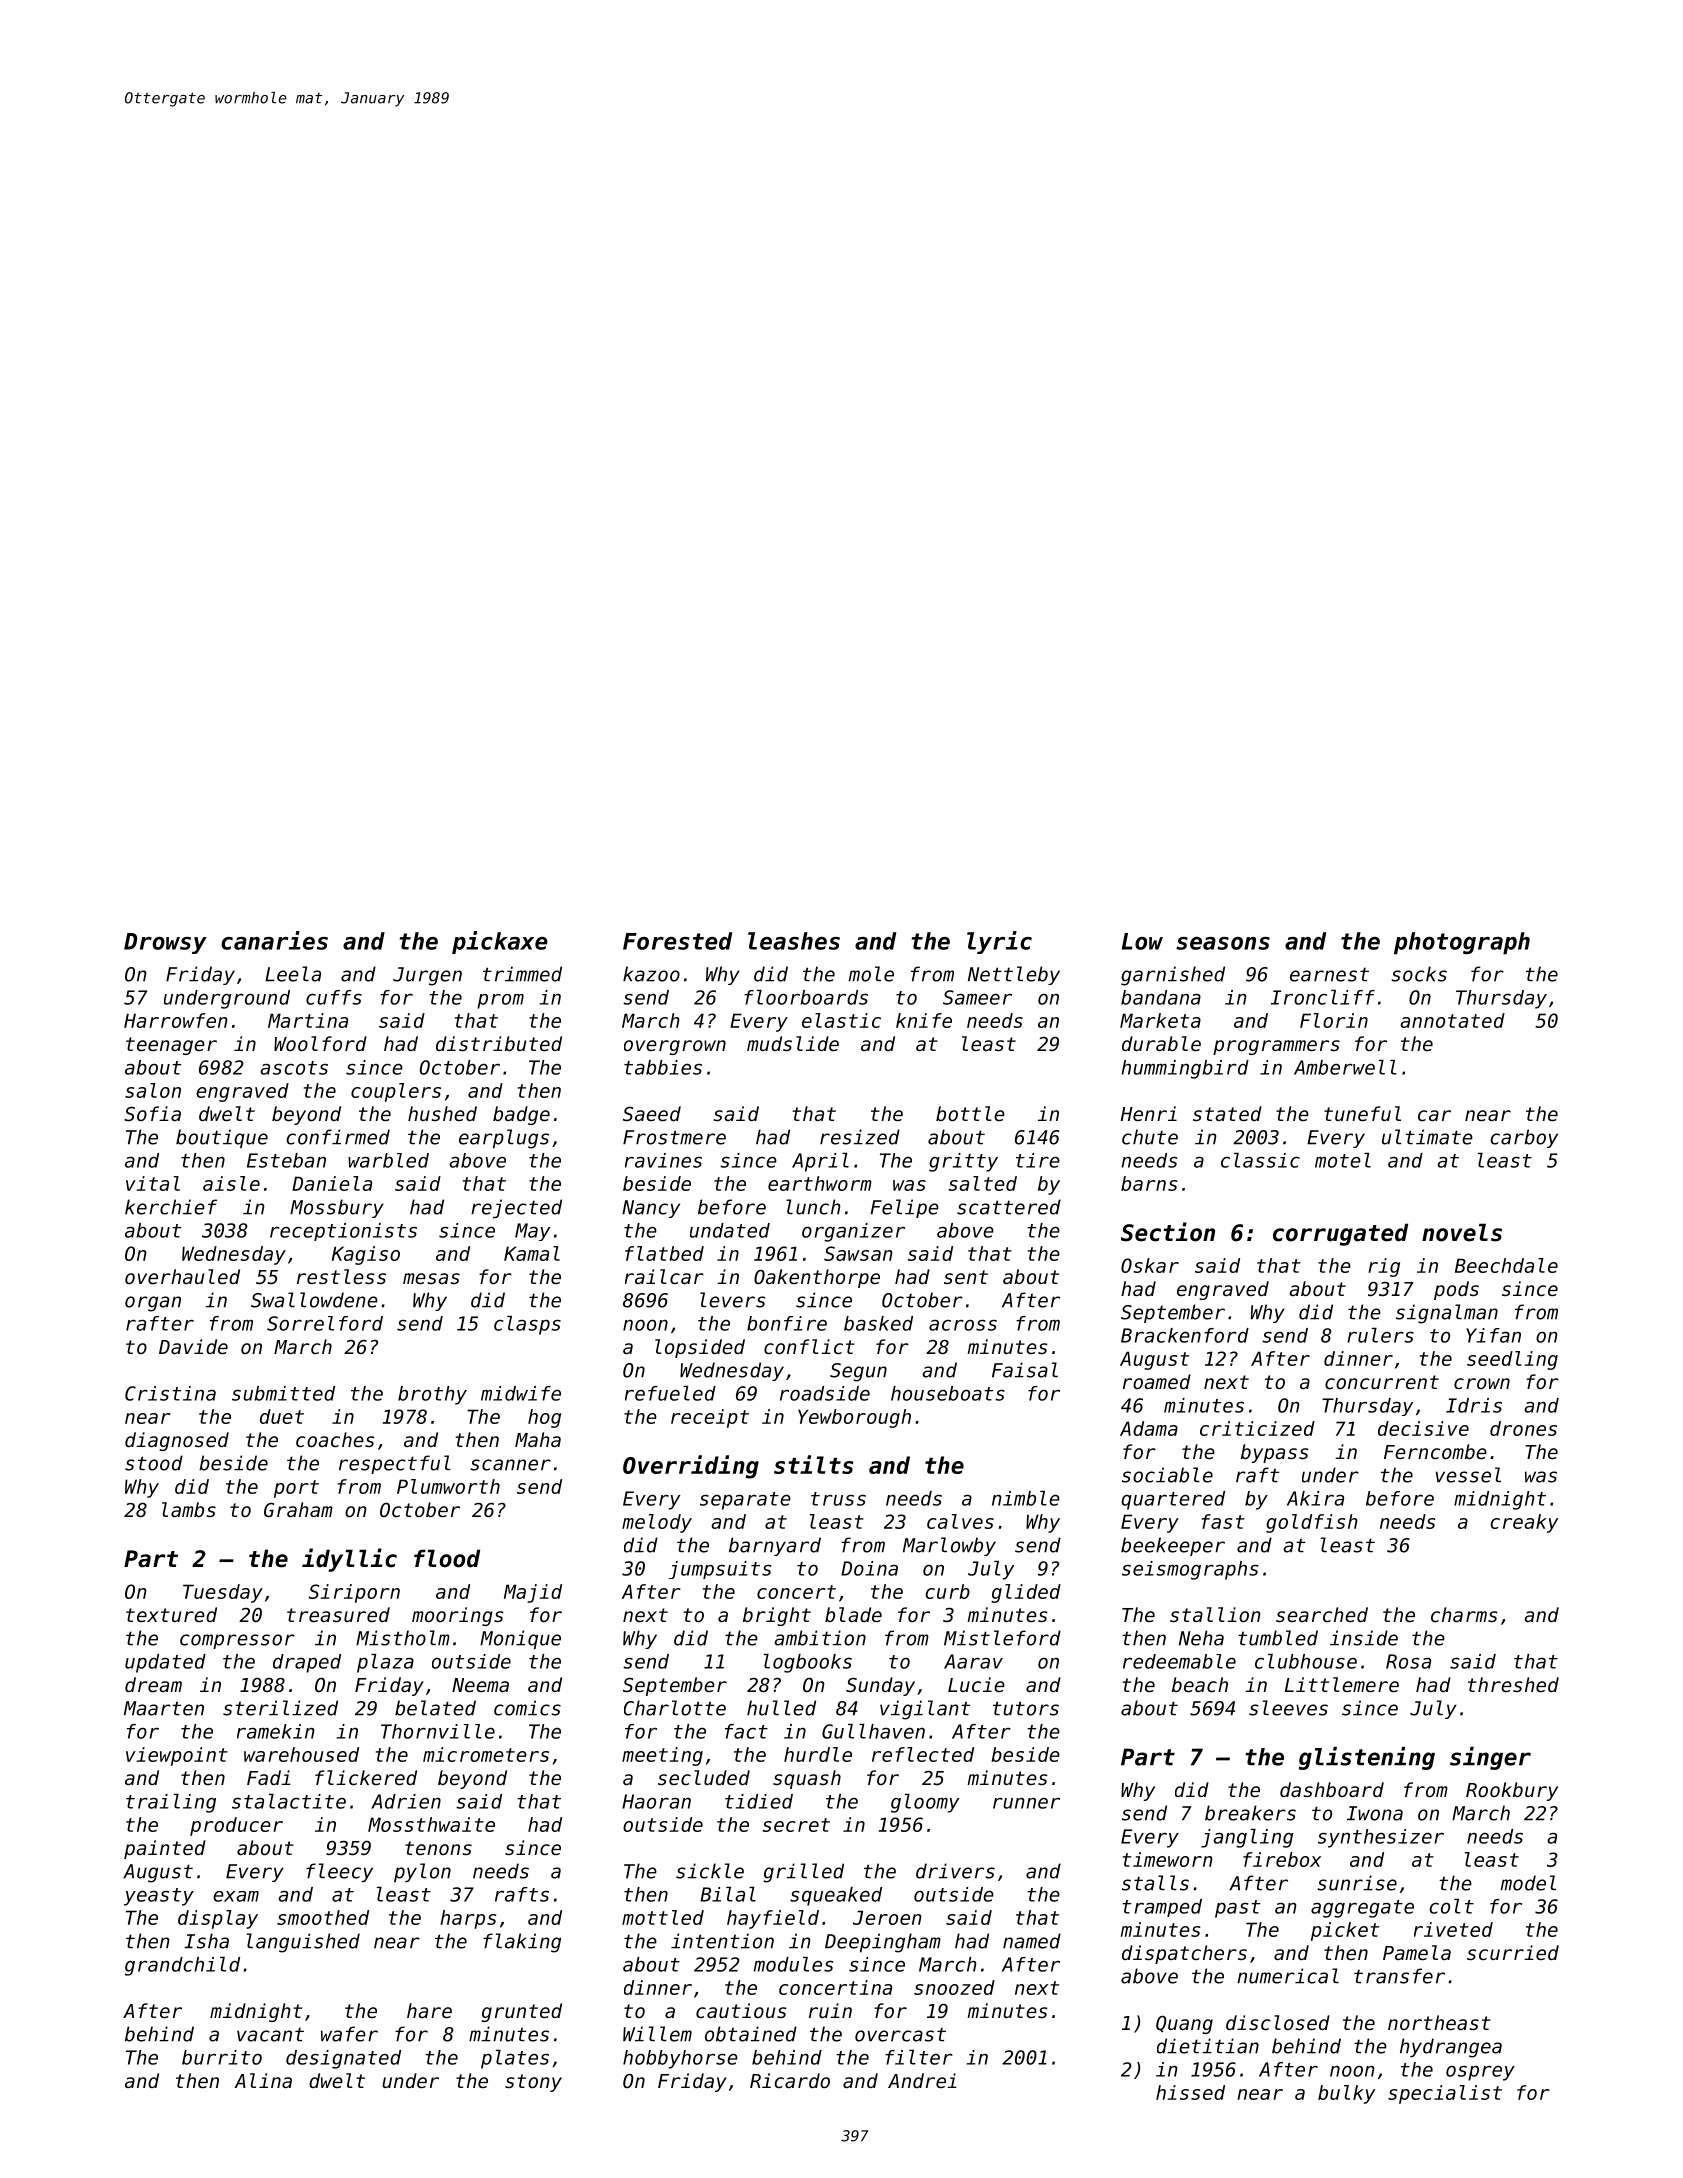  What do you see at coordinates (193, 1346) in the screenshot?
I see `Davide` at bounding box center [193, 1346].
